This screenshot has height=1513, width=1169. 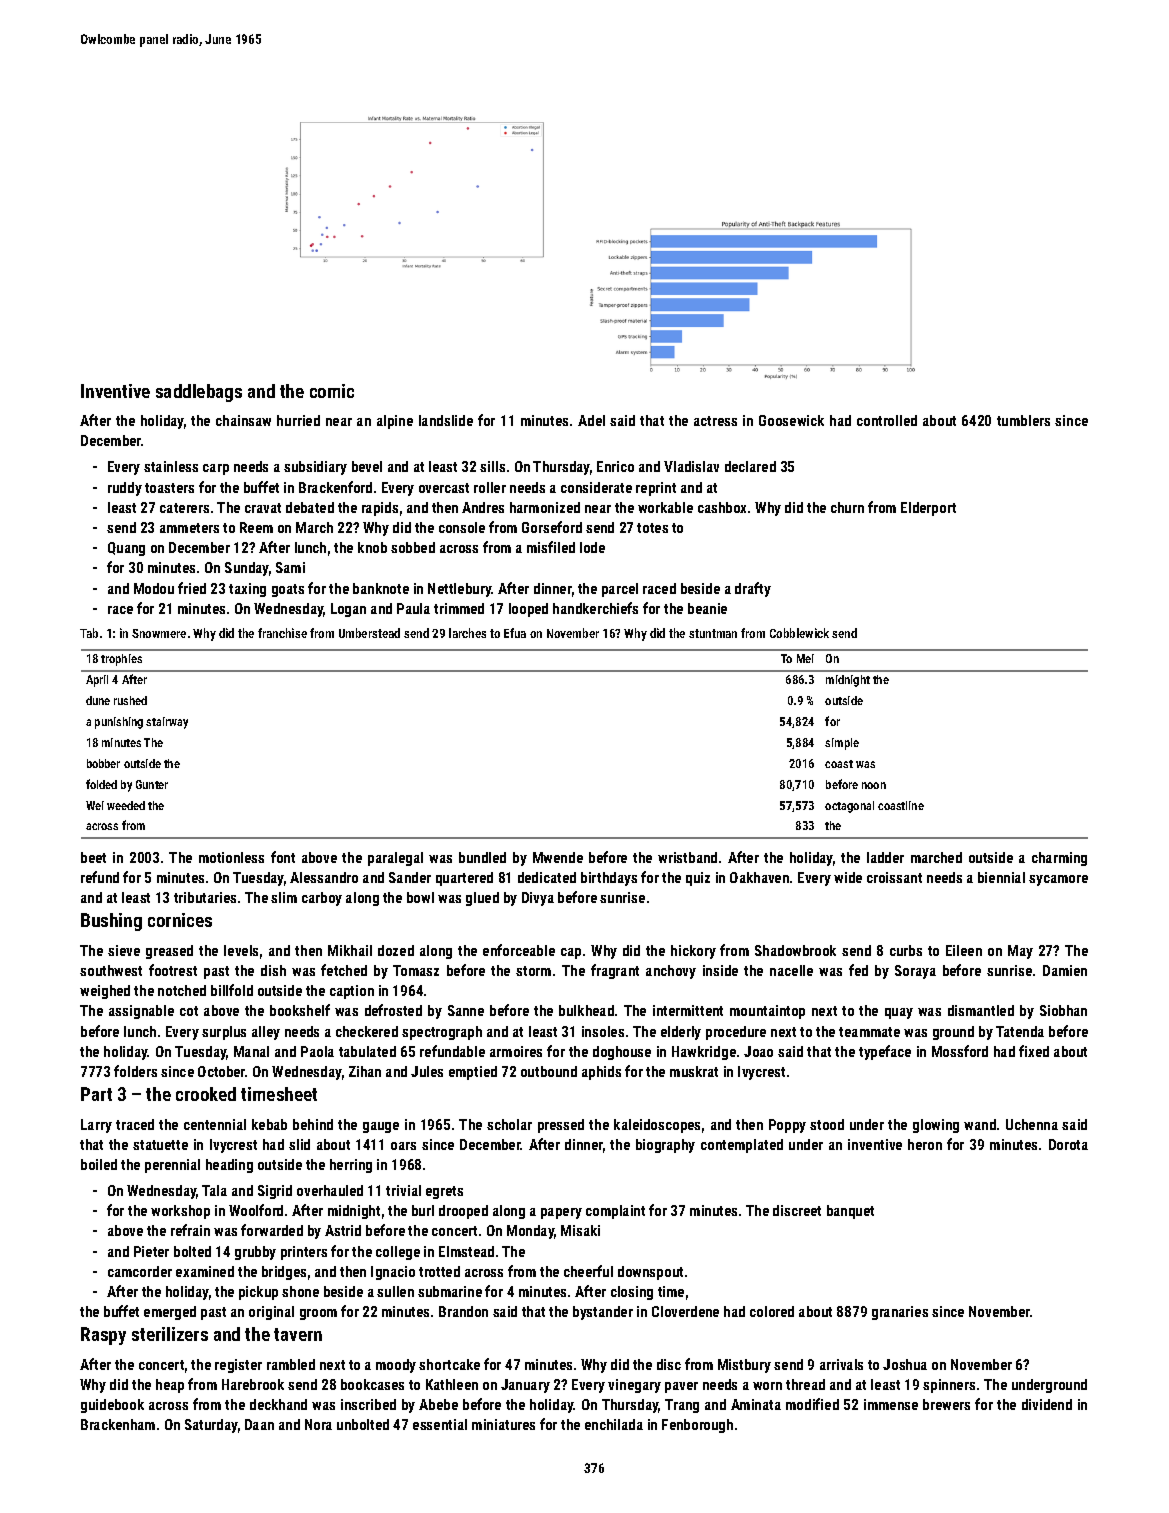 What do you see at coordinates (482, 899) in the screenshot?
I see `glued` at bounding box center [482, 899].
